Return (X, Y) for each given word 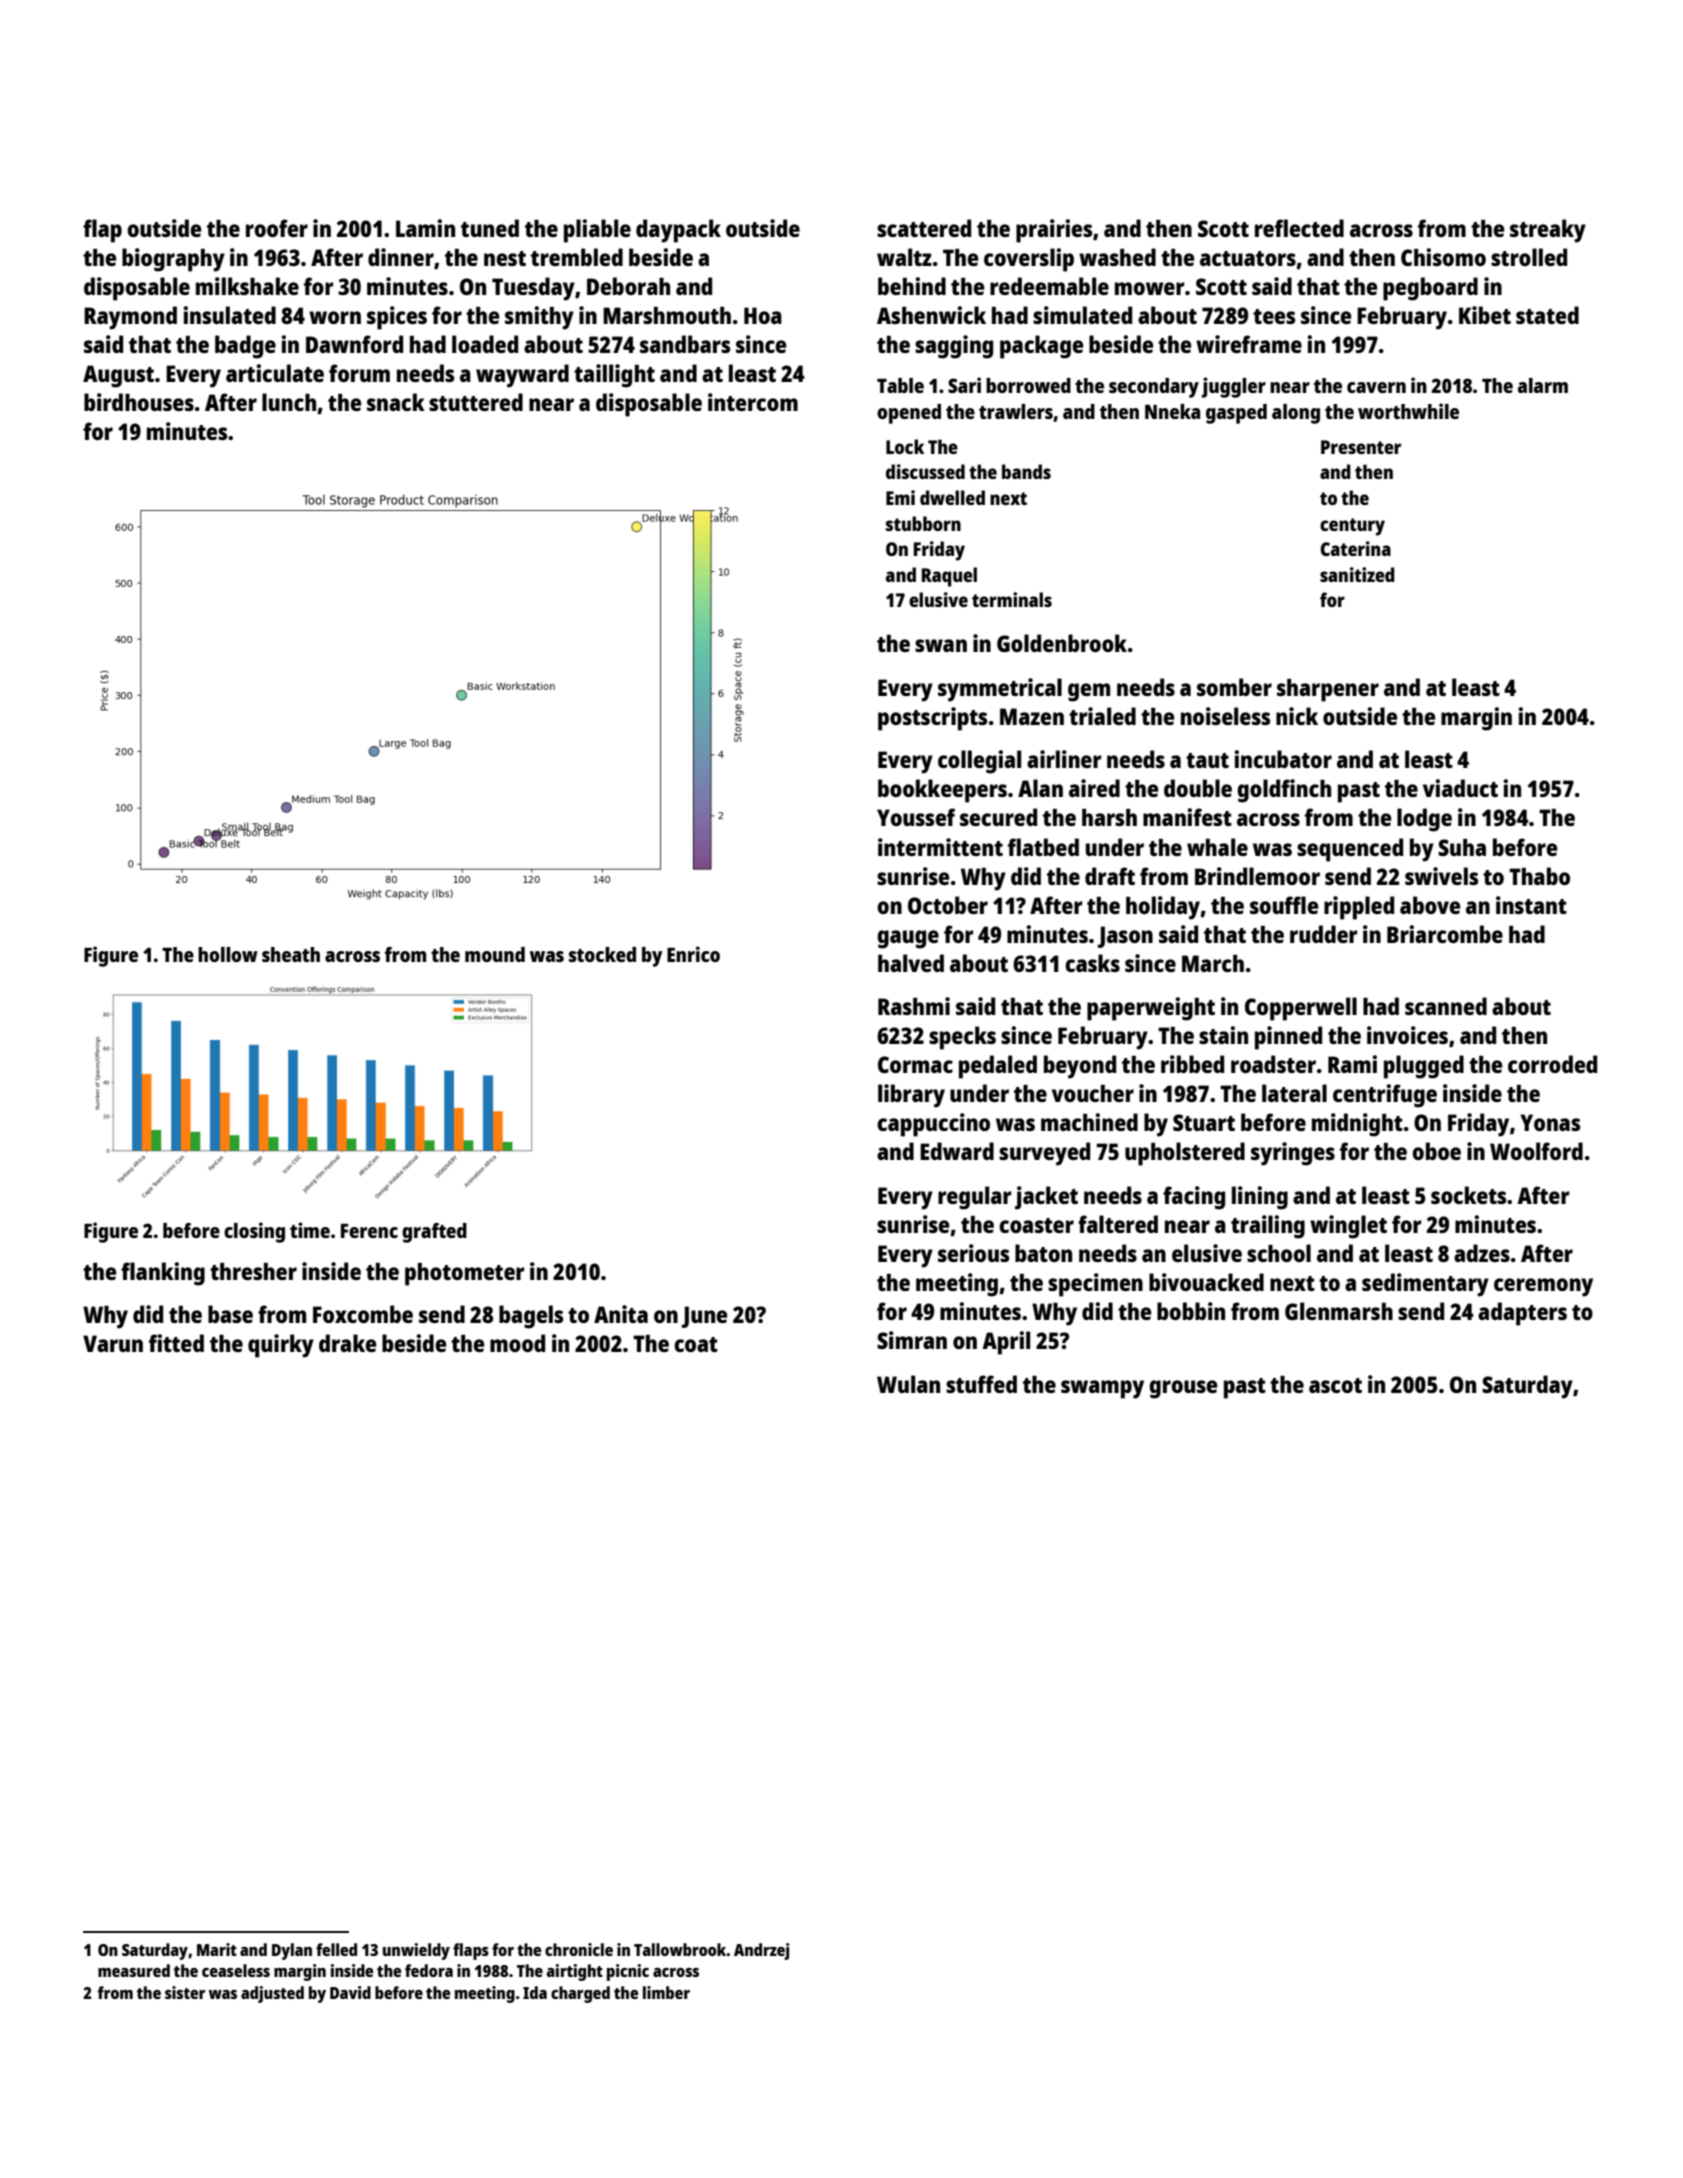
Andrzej (762, 1951)
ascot (1335, 1385)
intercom (753, 402)
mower (1150, 288)
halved (911, 963)
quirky (281, 1346)
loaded (485, 344)
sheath (291, 954)
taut (1207, 760)
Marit (217, 1949)
